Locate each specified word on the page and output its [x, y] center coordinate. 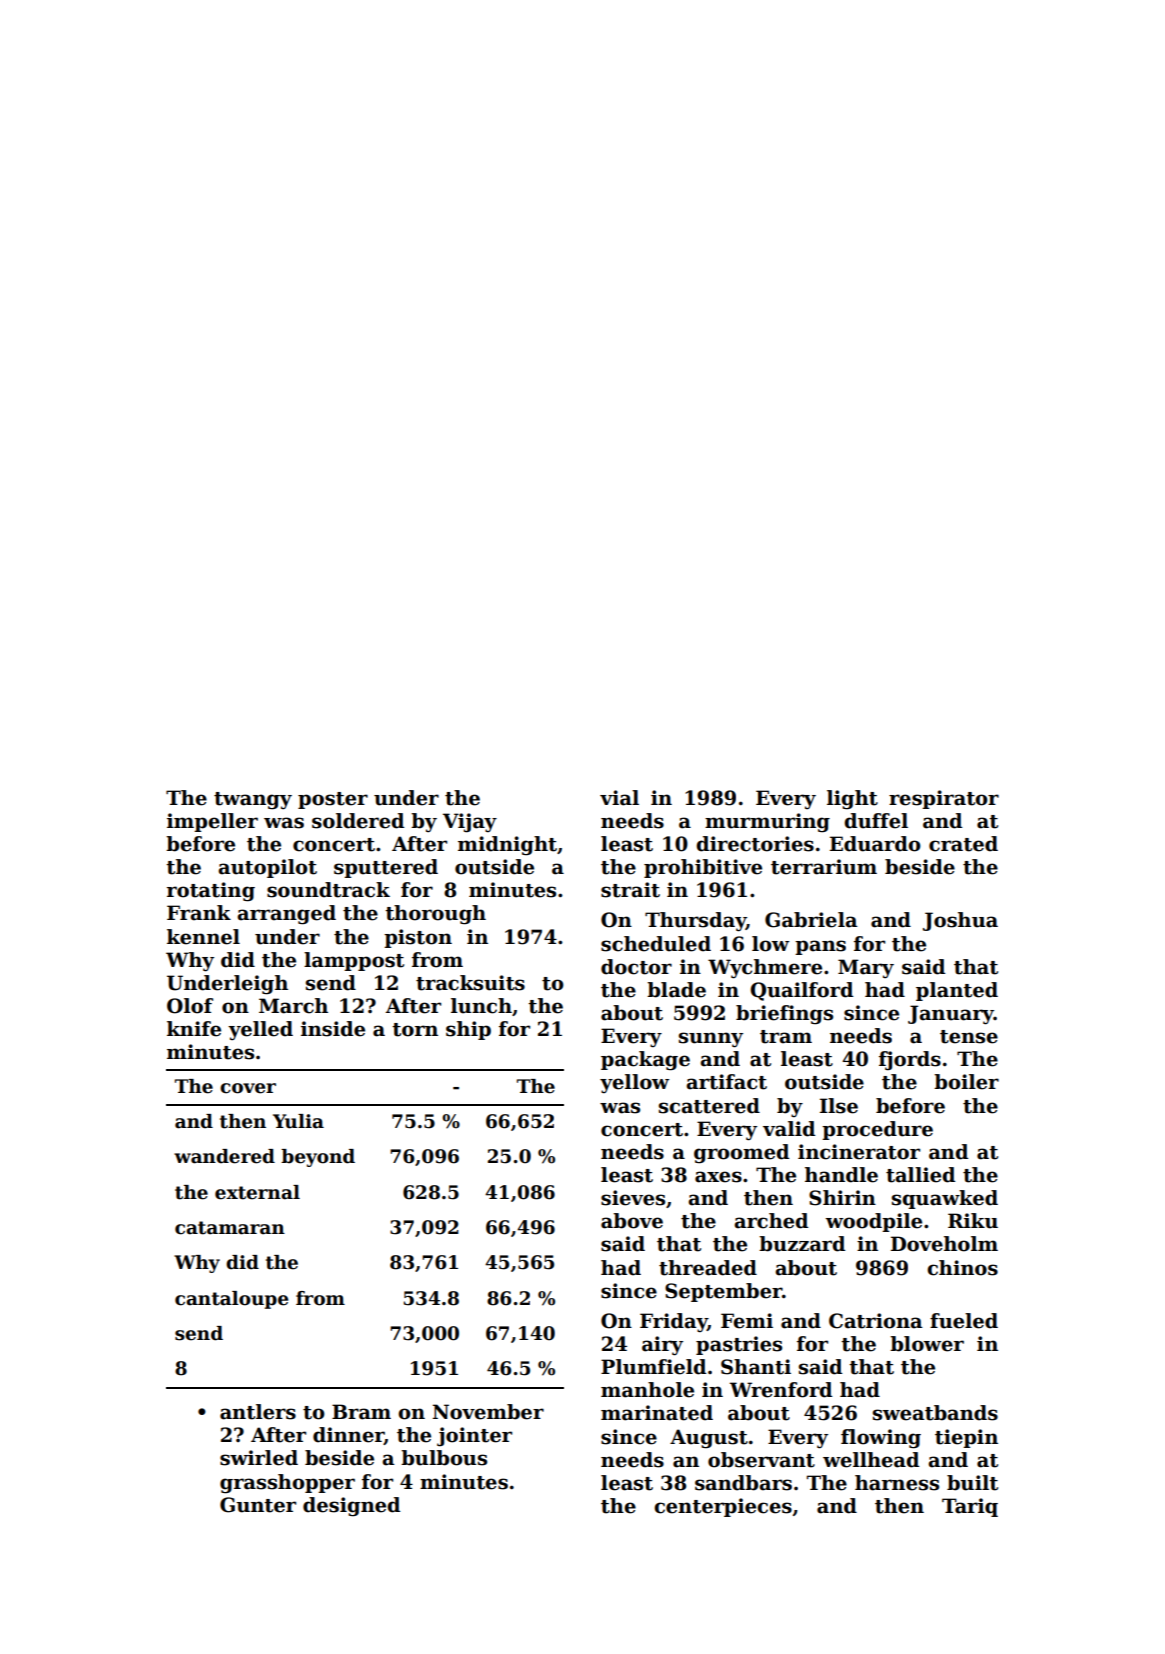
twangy [253, 801]
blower [927, 1344]
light [852, 799]
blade [676, 990]
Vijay [470, 823]
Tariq [970, 1507]
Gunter [258, 1505]
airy [662, 1346]
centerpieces [723, 1507]
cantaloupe [231, 1300]
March [293, 1006]
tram [786, 1037]
